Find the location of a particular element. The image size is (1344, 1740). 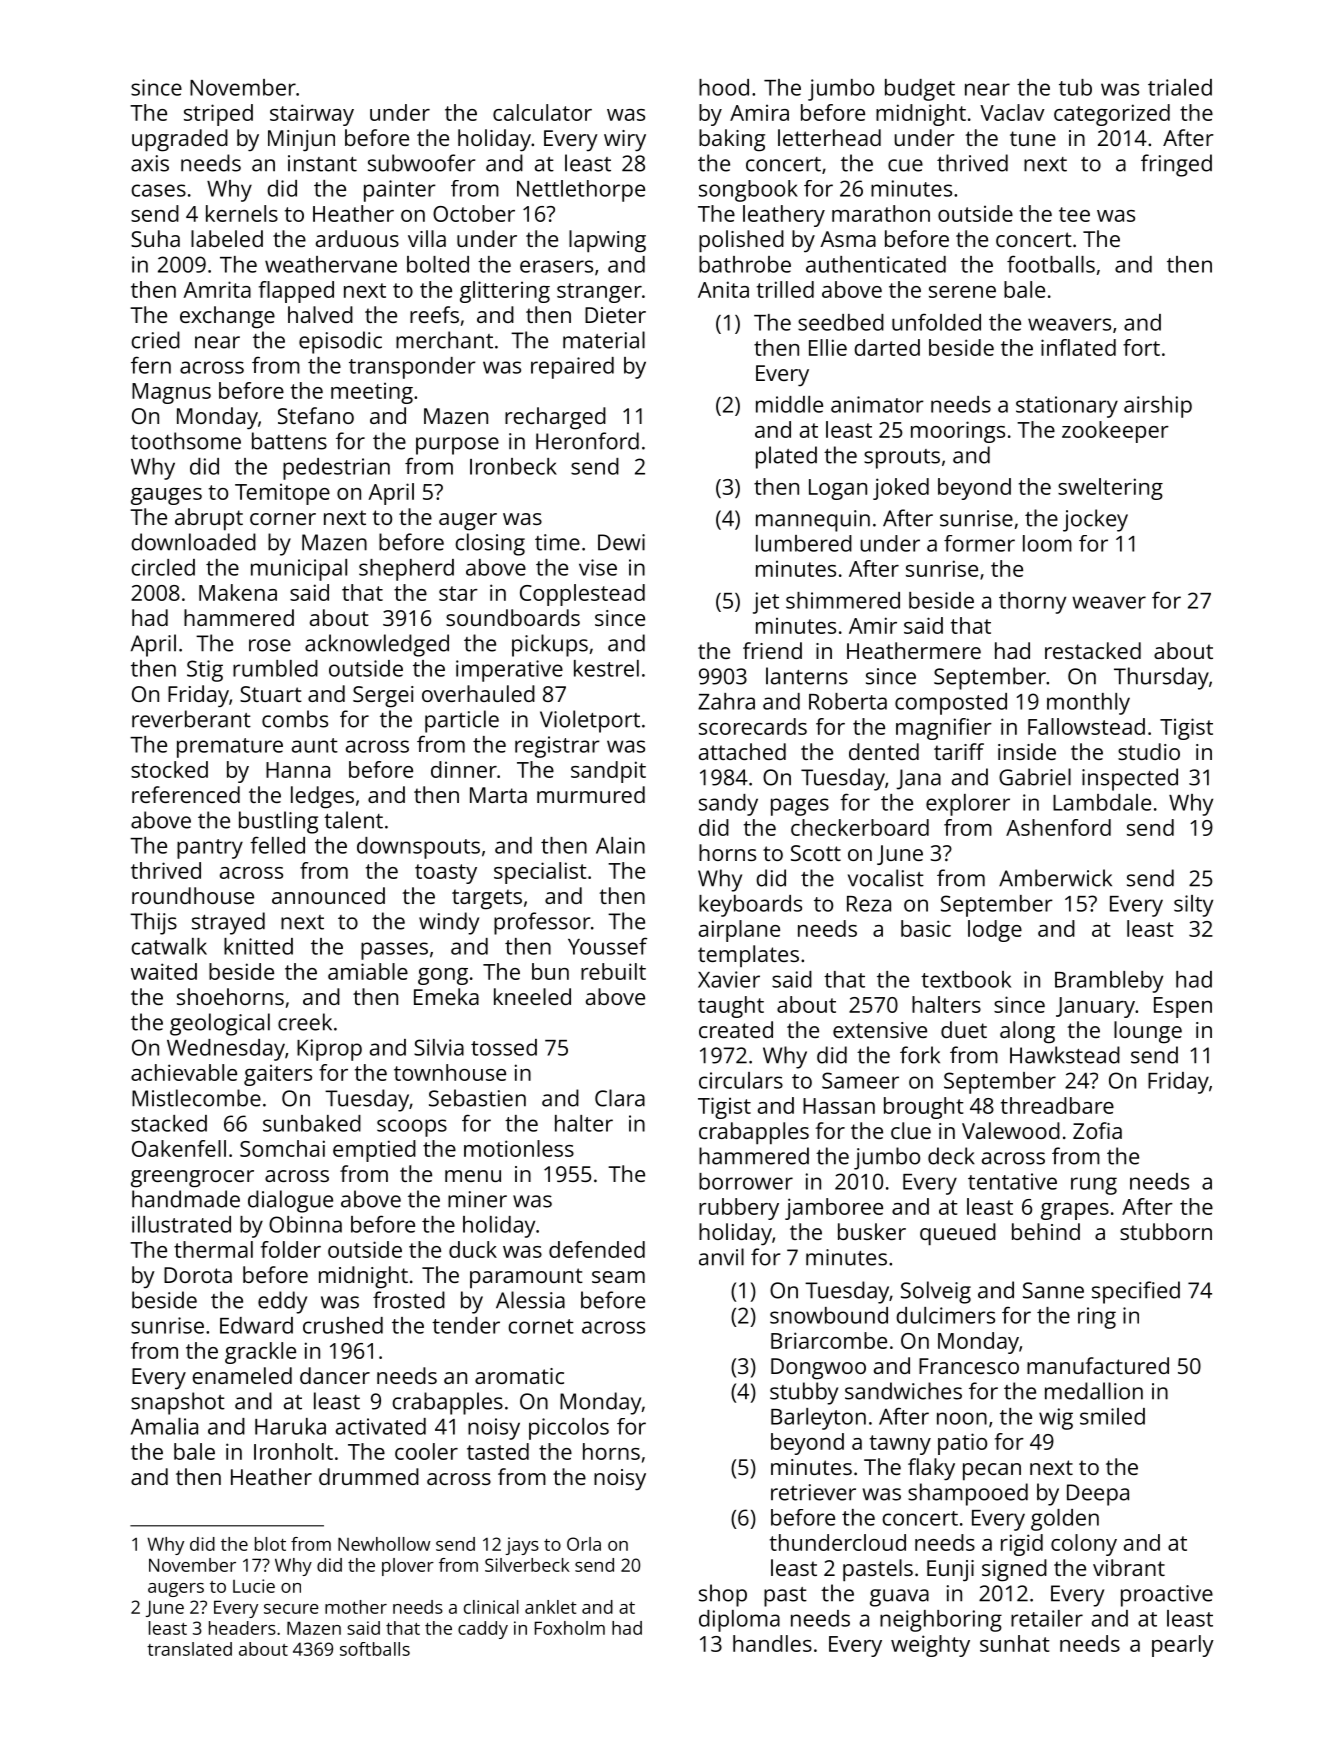

budget is located at coordinates (920, 90).
